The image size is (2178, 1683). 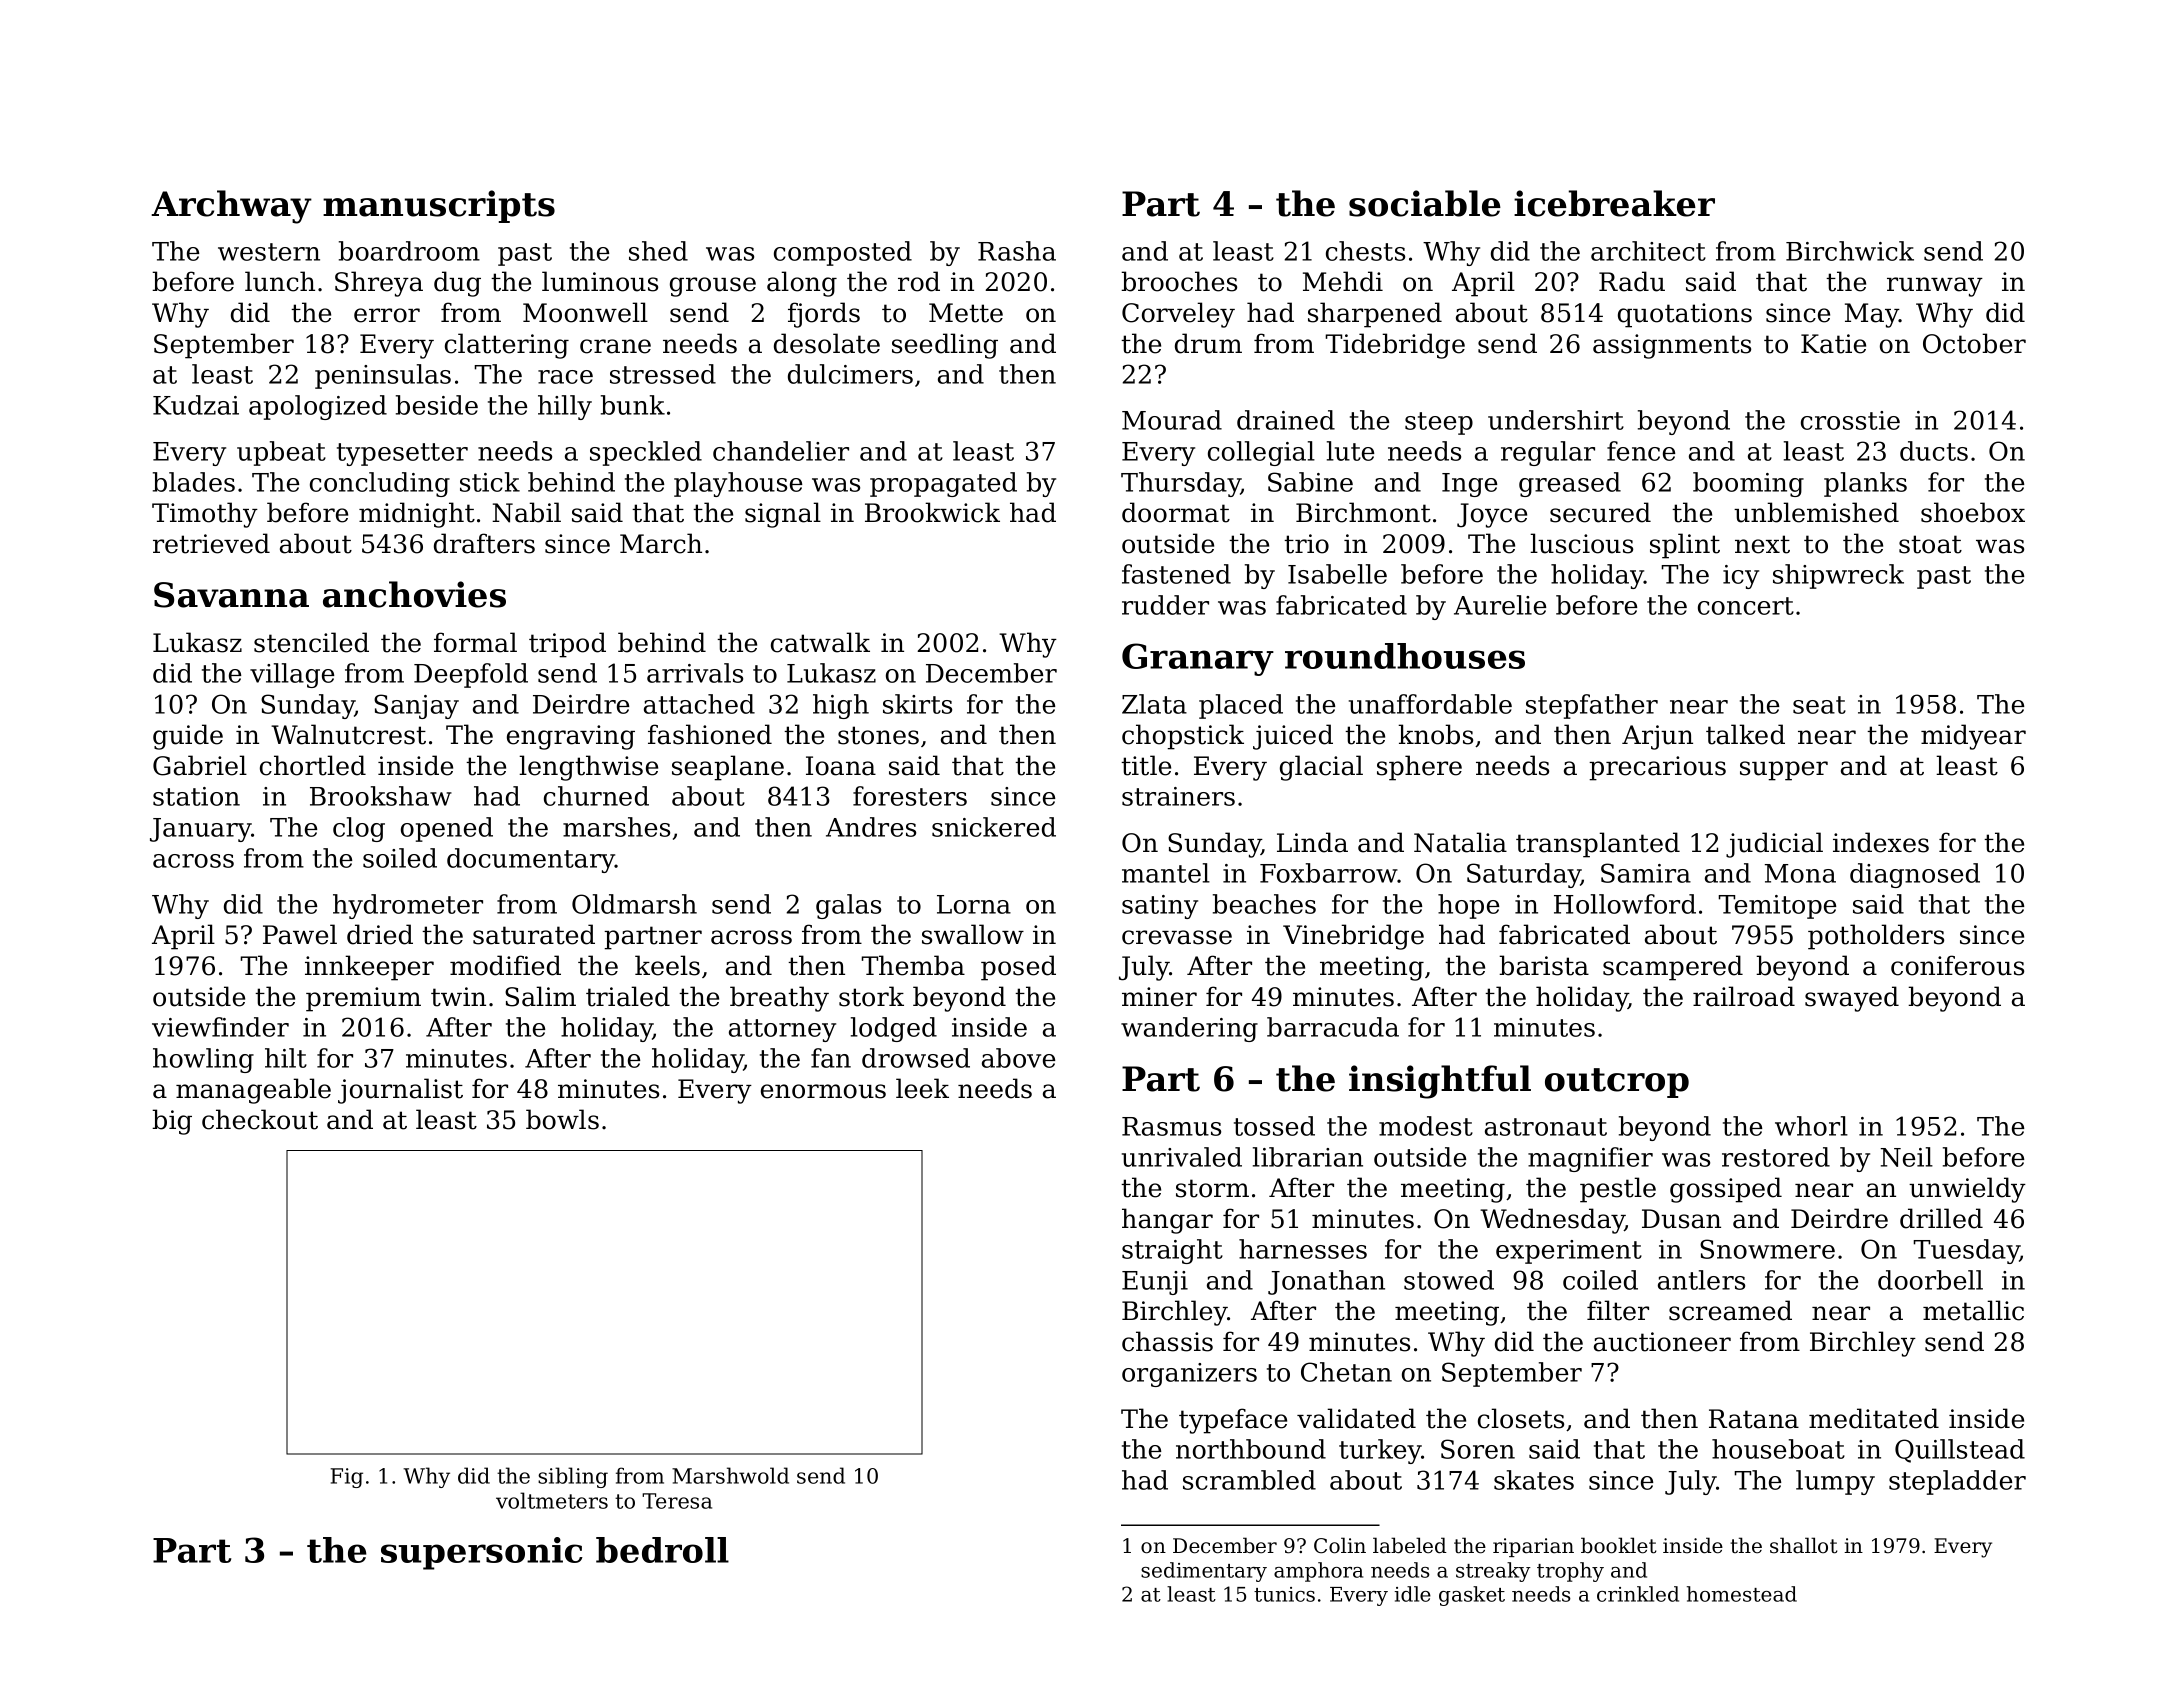 I want to click on October, so click(x=1974, y=343).
